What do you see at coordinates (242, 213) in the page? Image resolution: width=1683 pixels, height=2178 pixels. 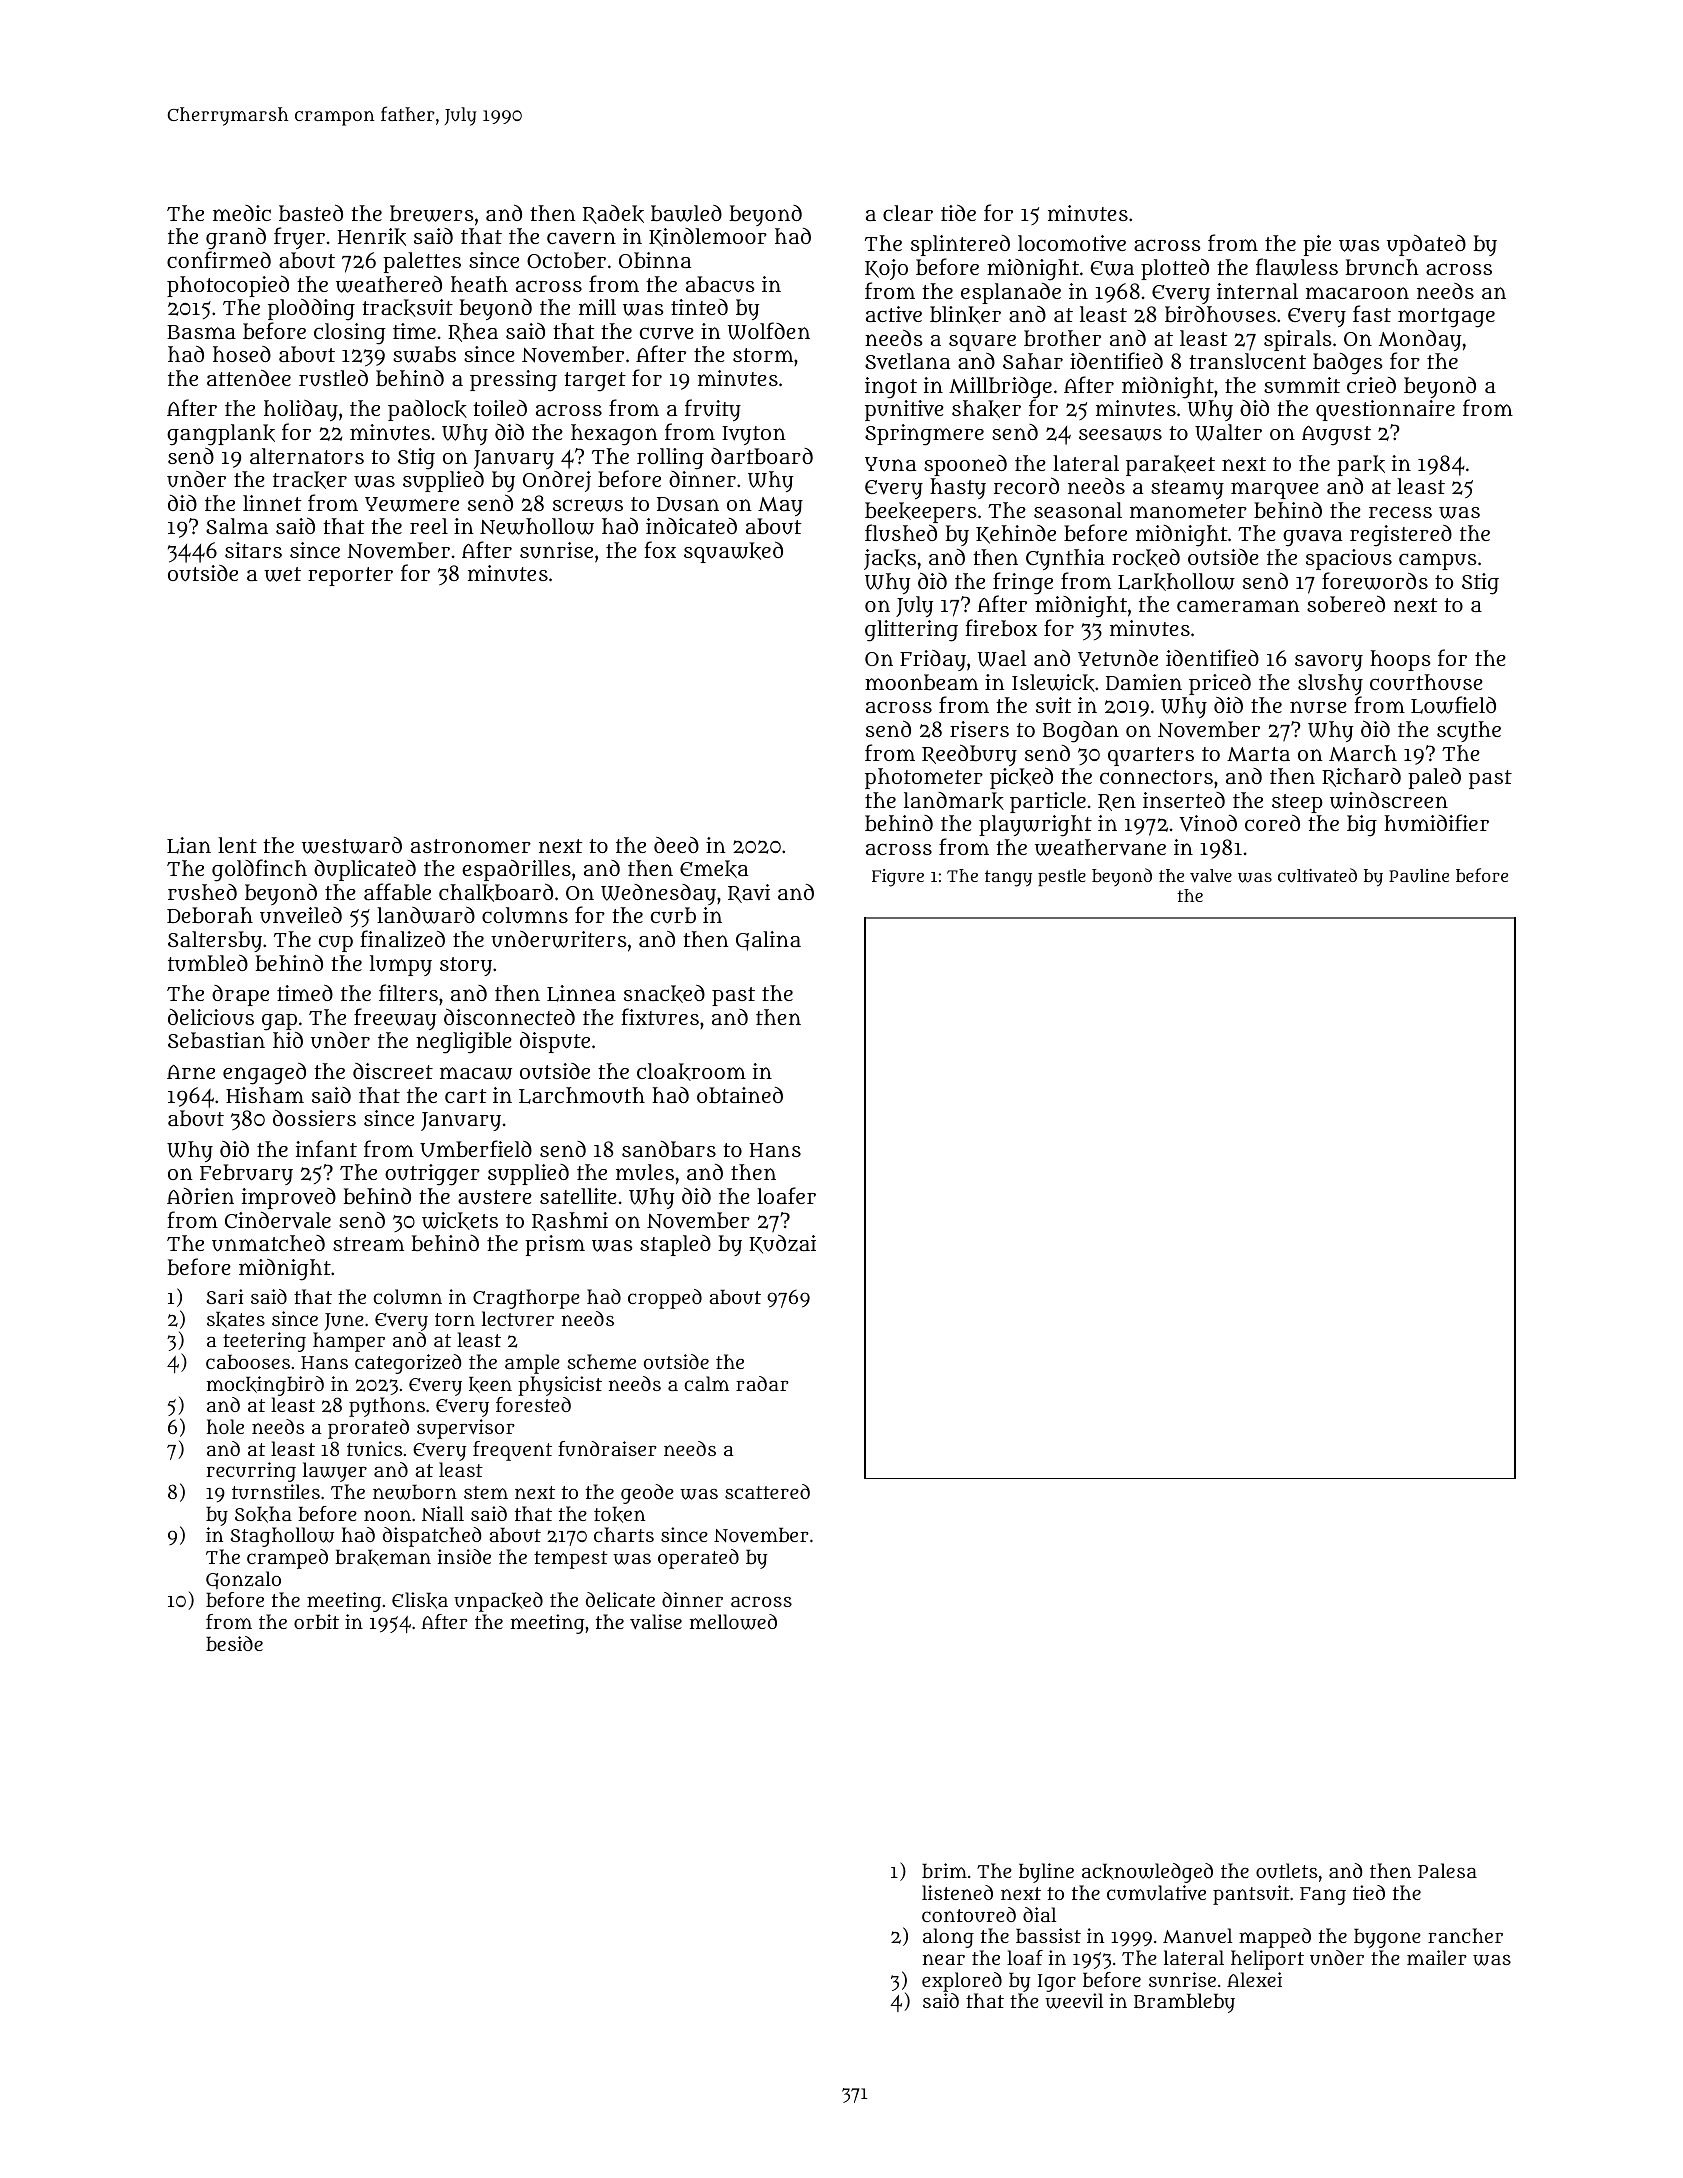 I see `medic` at bounding box center [242, 213].
